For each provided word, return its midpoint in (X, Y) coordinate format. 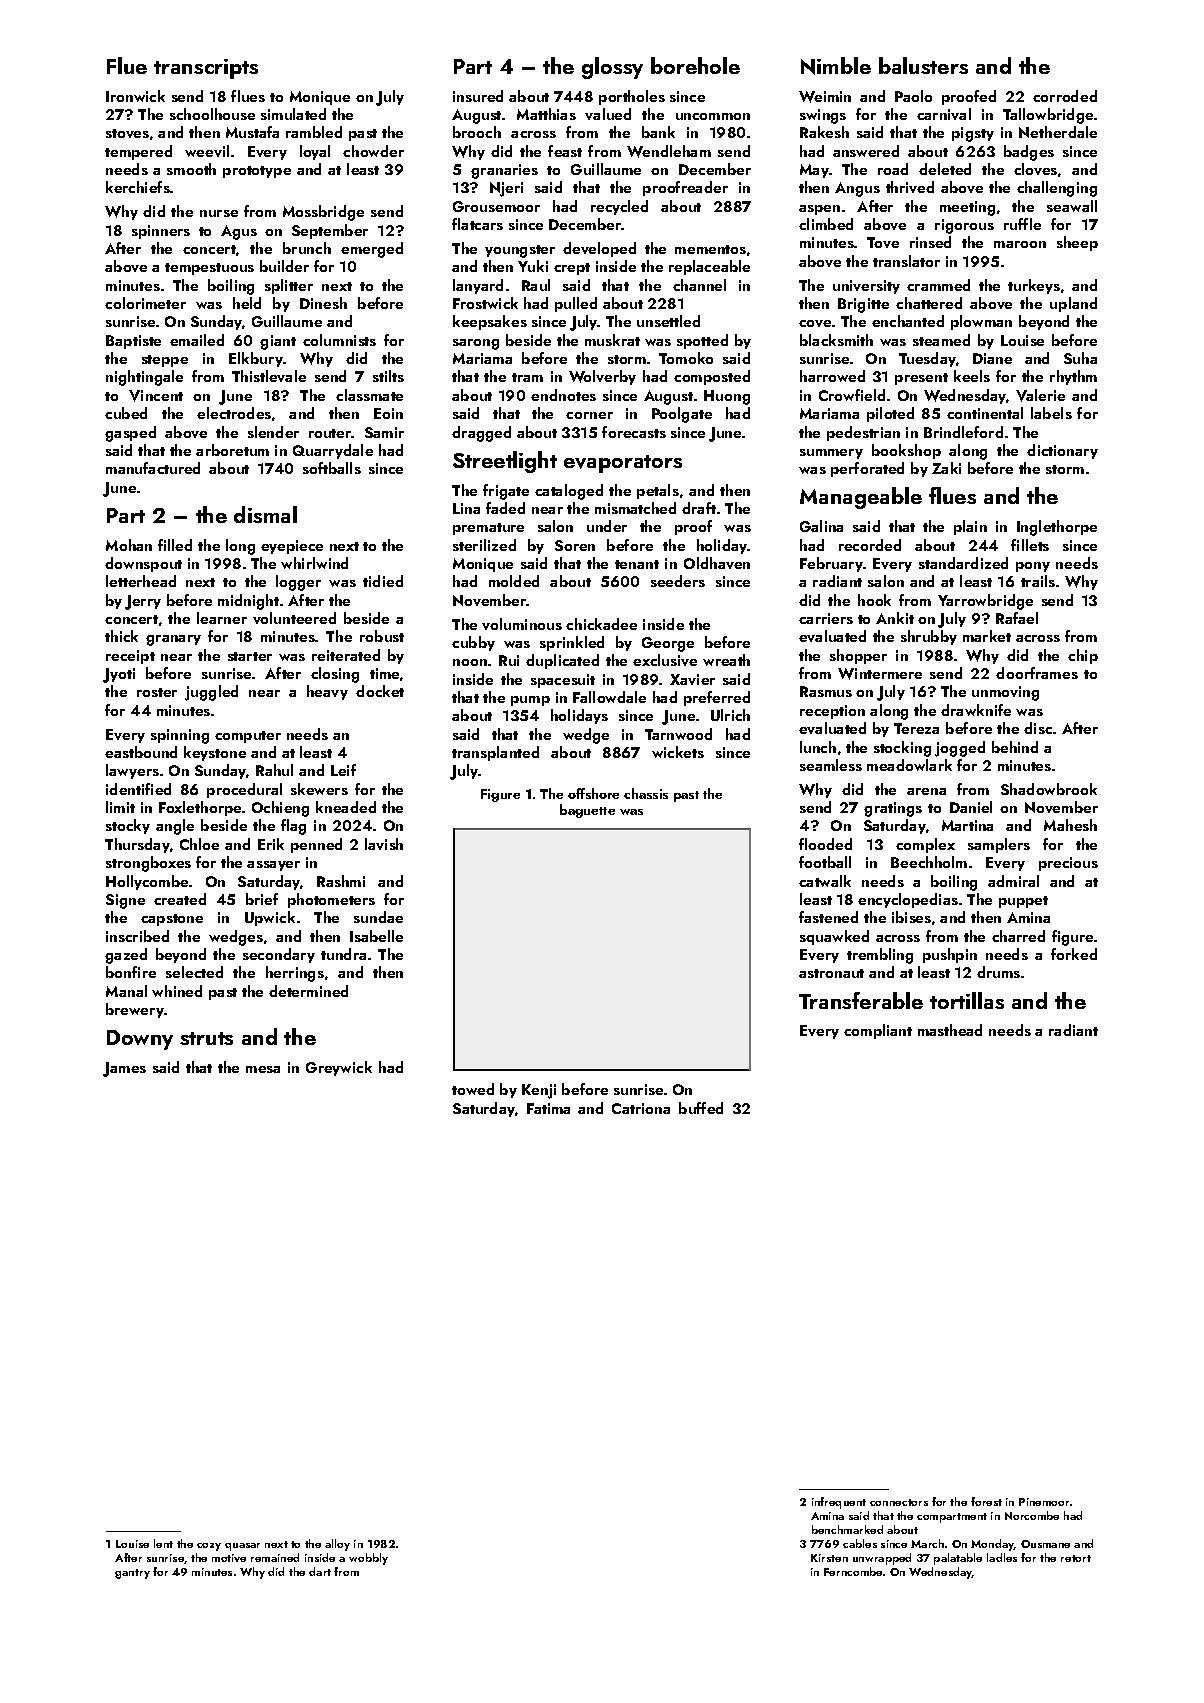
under (607, 526)
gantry (132, 1574)
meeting (967, 208)
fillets (1030, 545)
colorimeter (145, 303)
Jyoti (119, 675)
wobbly (368, 1559)
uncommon (713, 116)
